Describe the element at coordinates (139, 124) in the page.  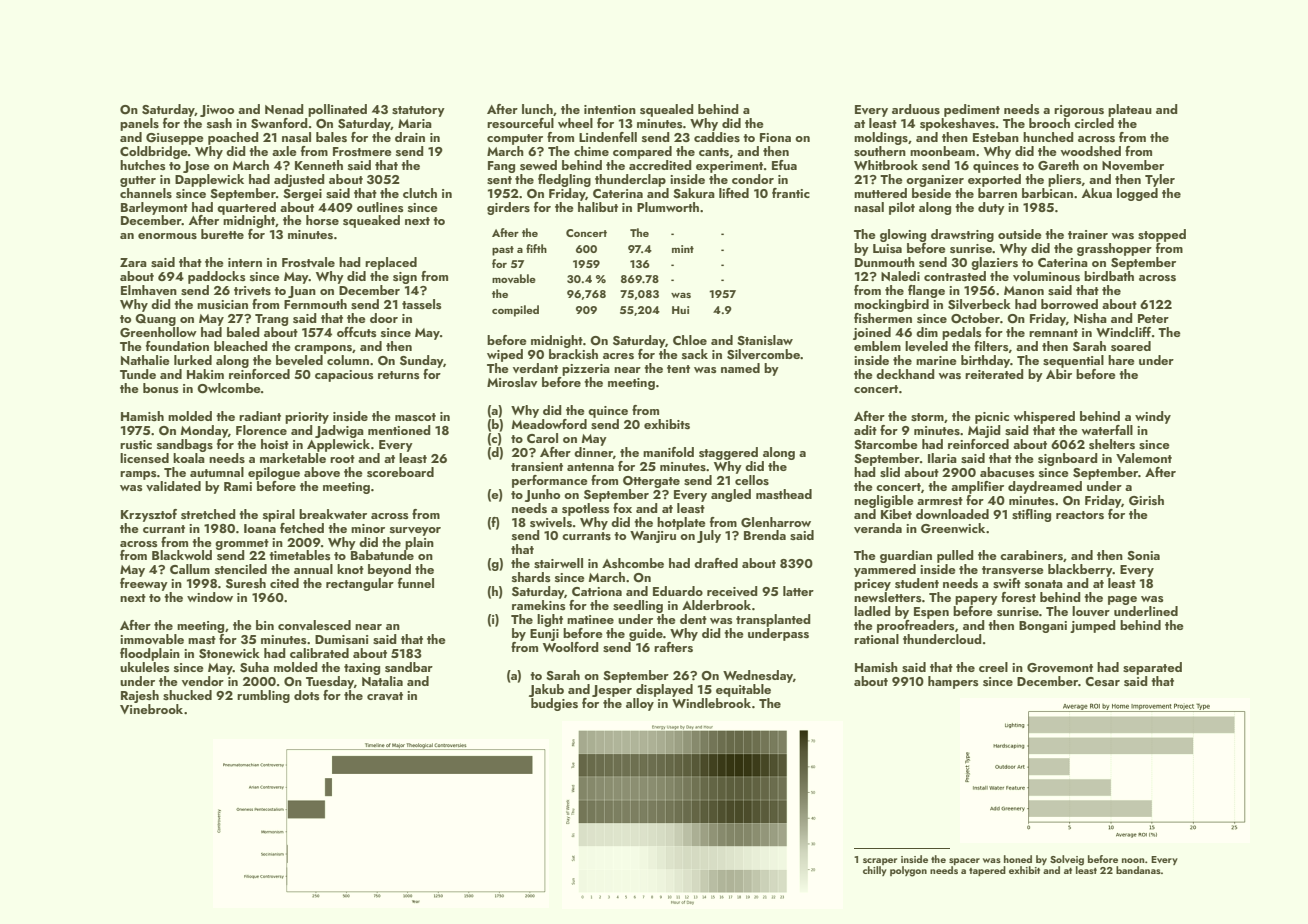
I see `panels` at that location.
